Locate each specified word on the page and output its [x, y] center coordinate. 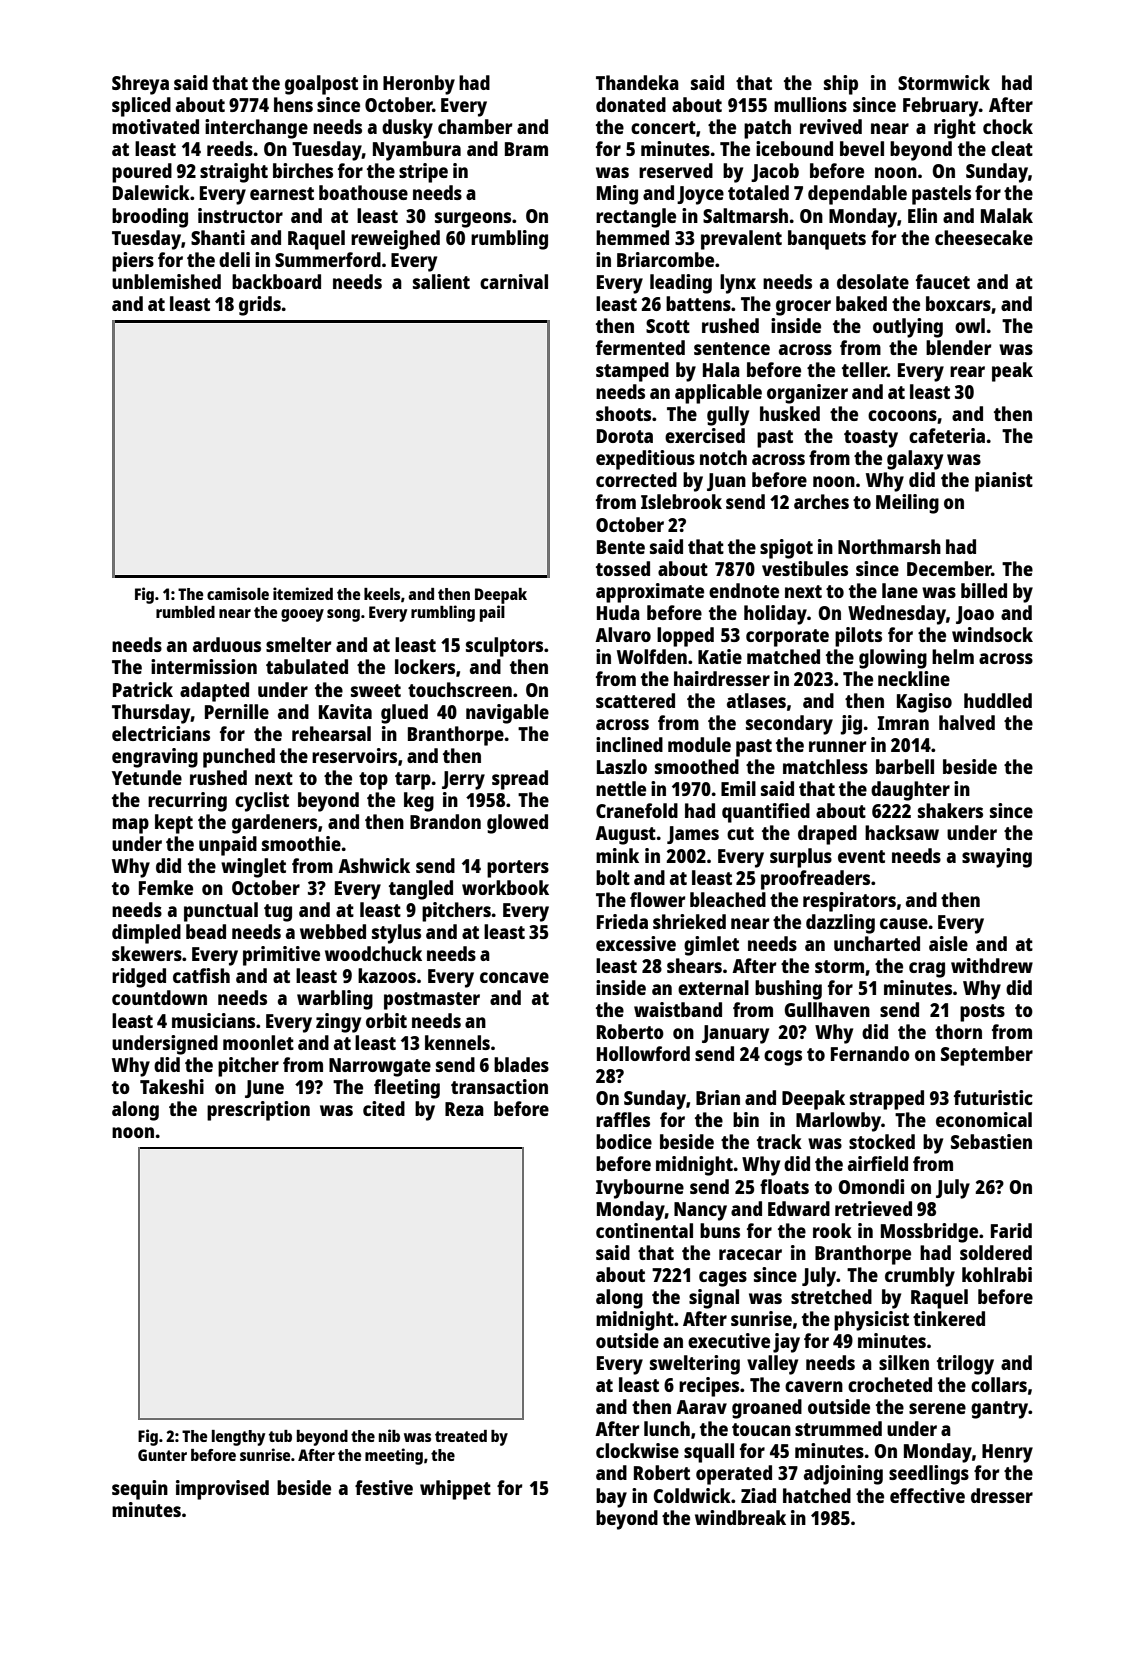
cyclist [262, 802]
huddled [998, 700]
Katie [720, 656]
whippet [455, 1490]
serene [937, 1408]
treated [461, 1436]
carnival [514, 281]
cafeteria [947, 435]
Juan [726, 482]
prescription [258, 1111]
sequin [140, 1490]
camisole [238, 593]
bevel [862, 148]
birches [303, 170]
